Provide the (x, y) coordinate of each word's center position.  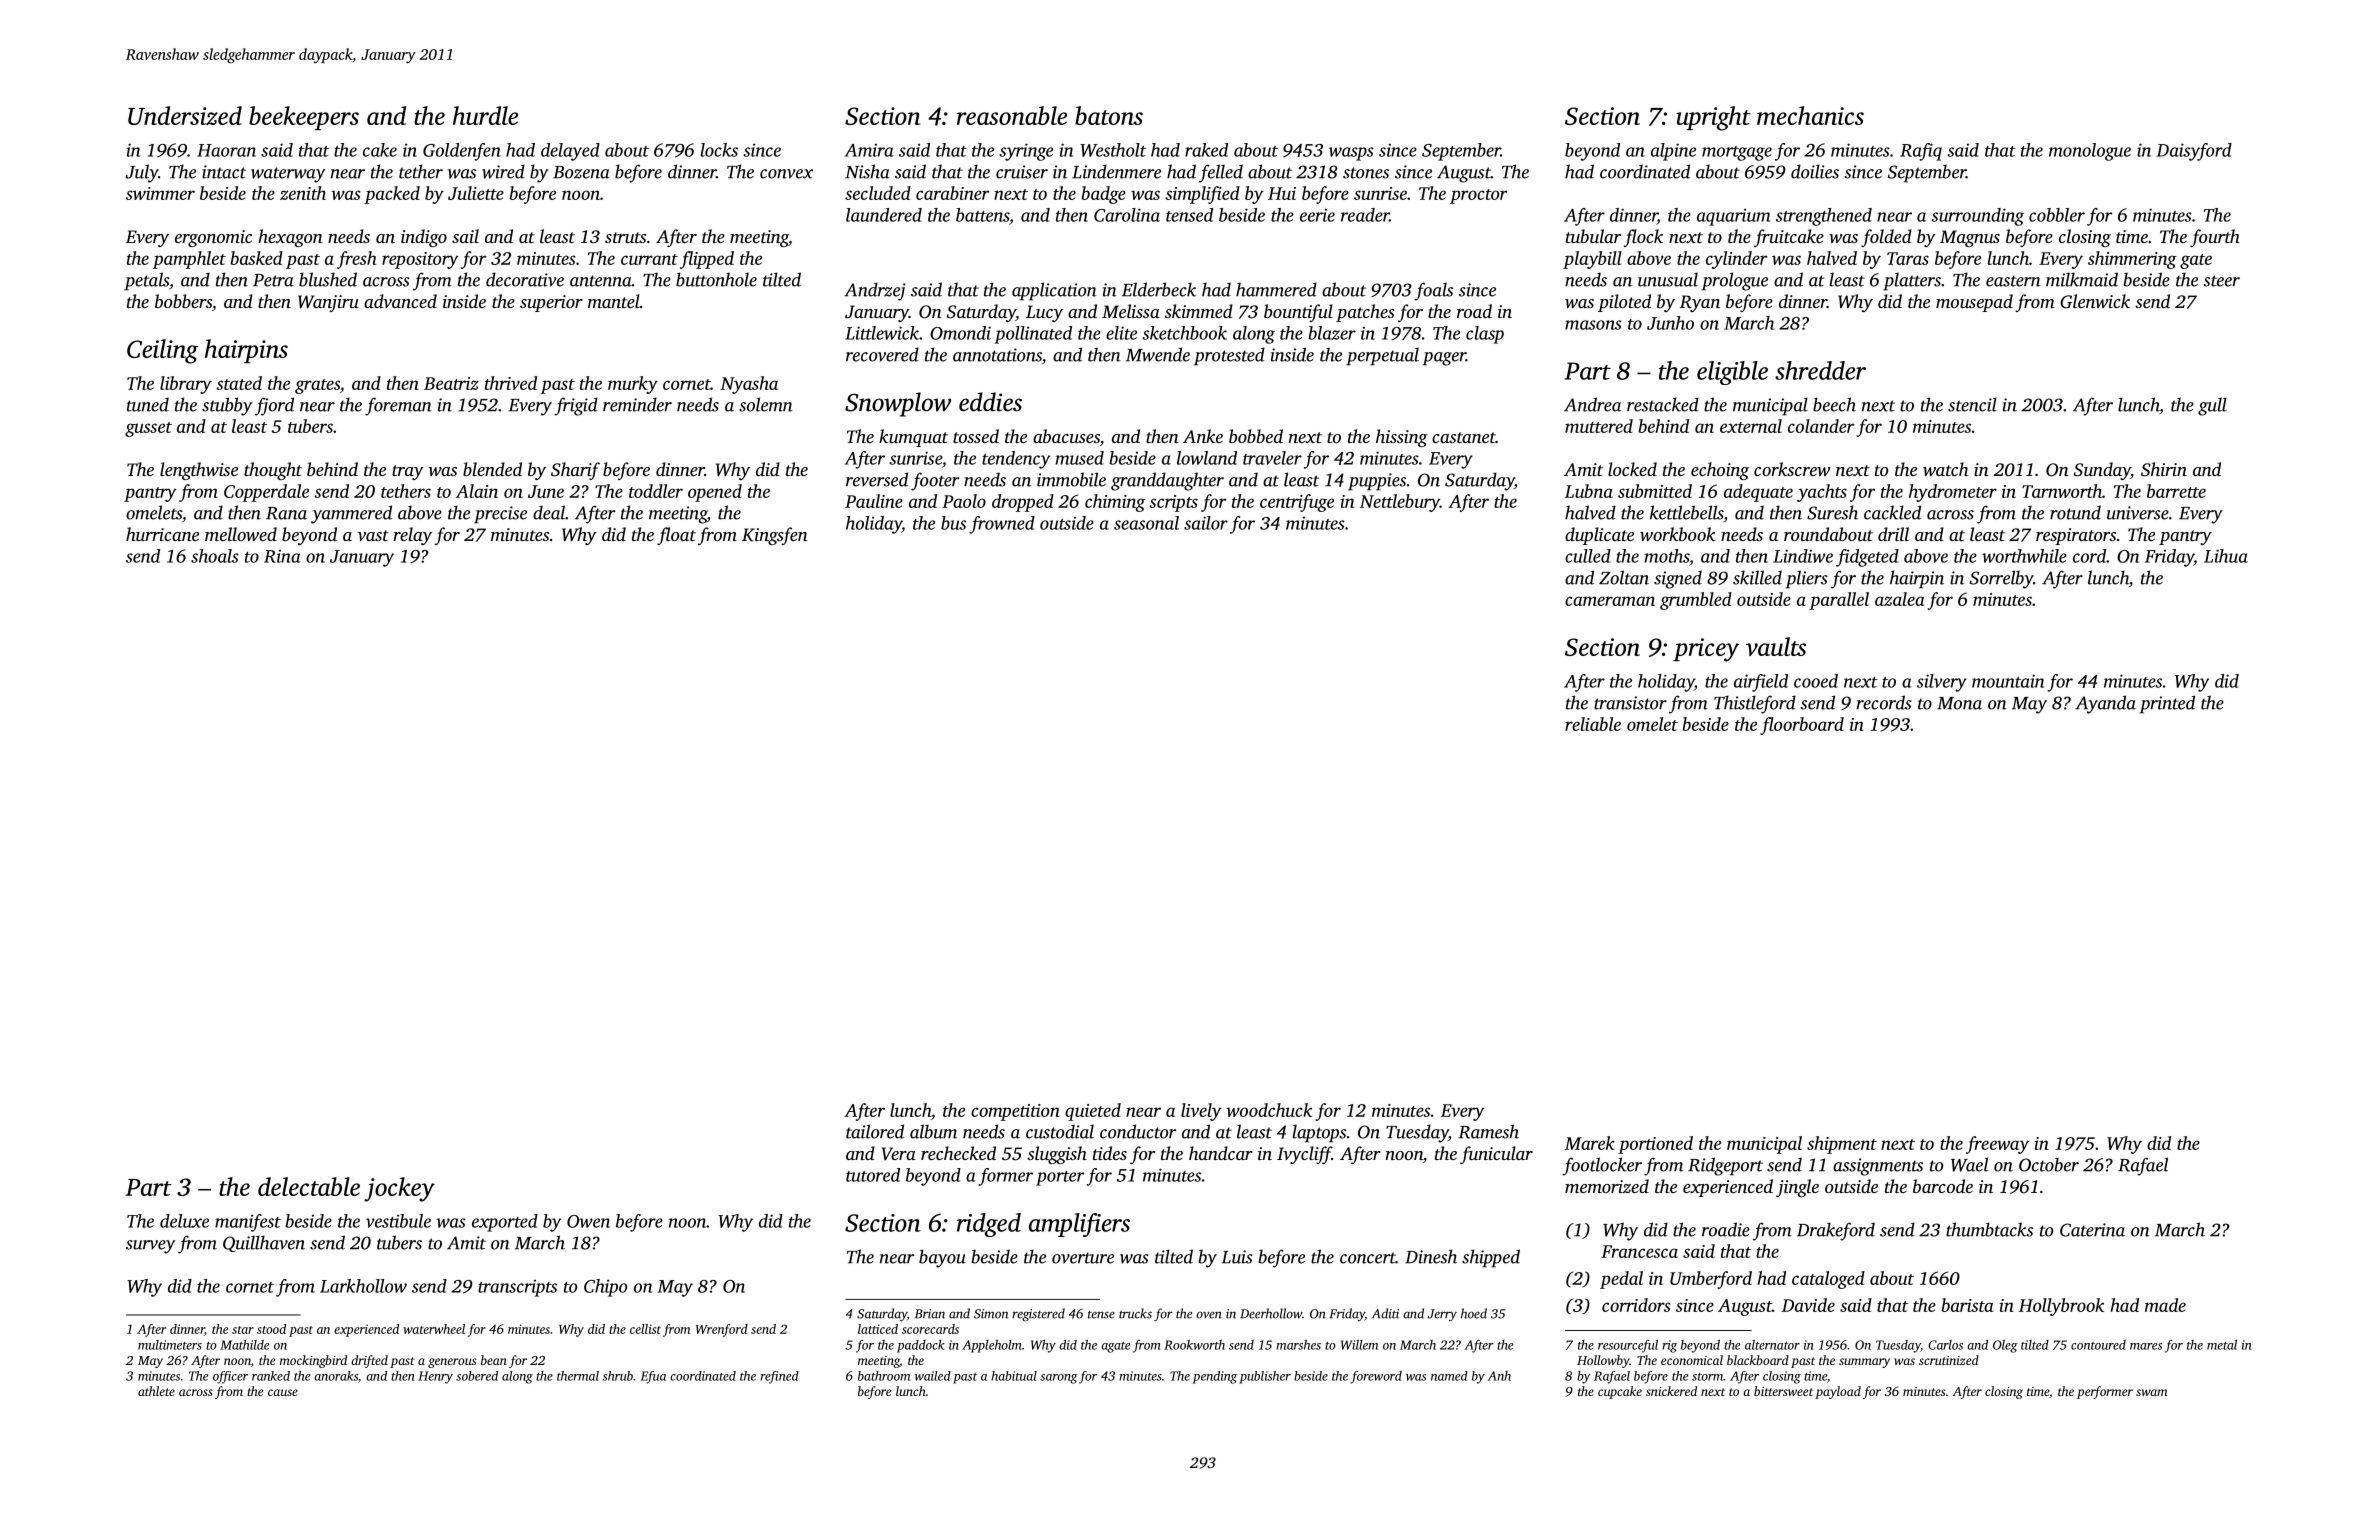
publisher (1265, 1377)
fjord (274, 406)
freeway (1997, 1145)
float (676, 536)
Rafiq (1921, 152)
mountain (2008, 681)
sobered (477, 1376)
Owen (588, 1221)
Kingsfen (775, 536)
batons (1109, 115)
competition (1015, 1112)
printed (2167, 704)
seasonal (1146, 523)
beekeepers (304, 118)
